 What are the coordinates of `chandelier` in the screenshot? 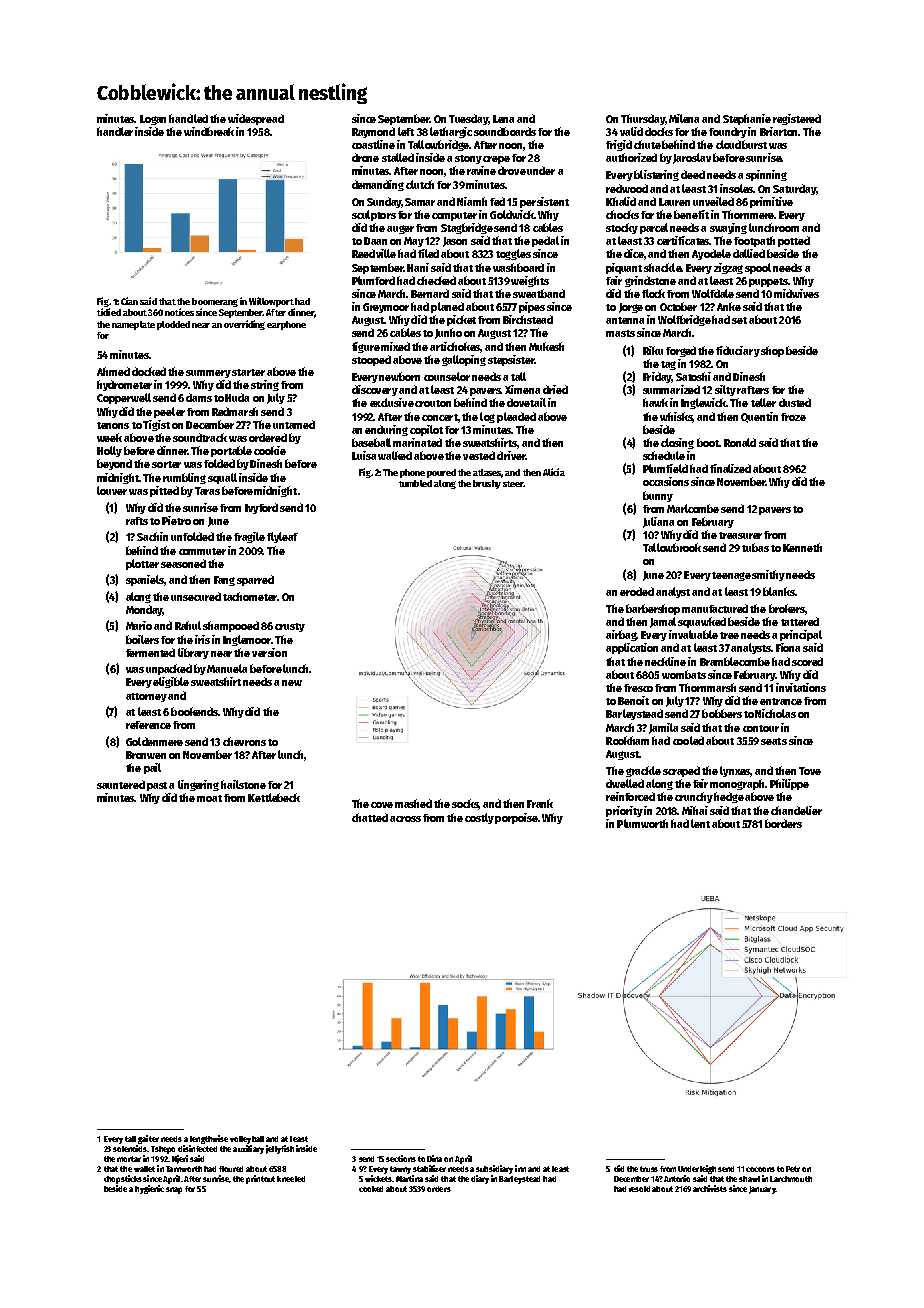 It's located at (796, 810).
